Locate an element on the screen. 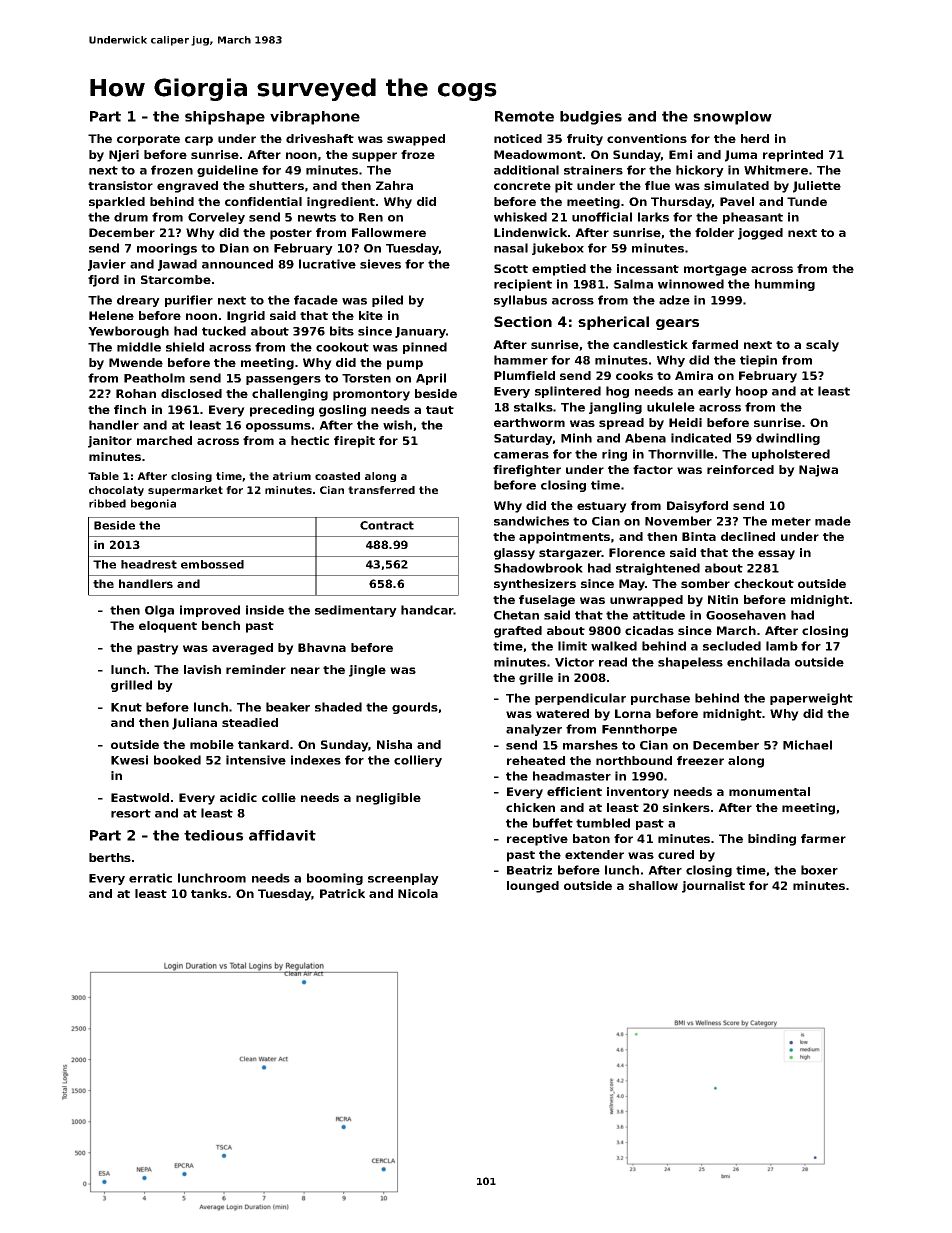 The height and width of the screenshot is (1233, 952). conventions is located at coordinates (647, 138).
